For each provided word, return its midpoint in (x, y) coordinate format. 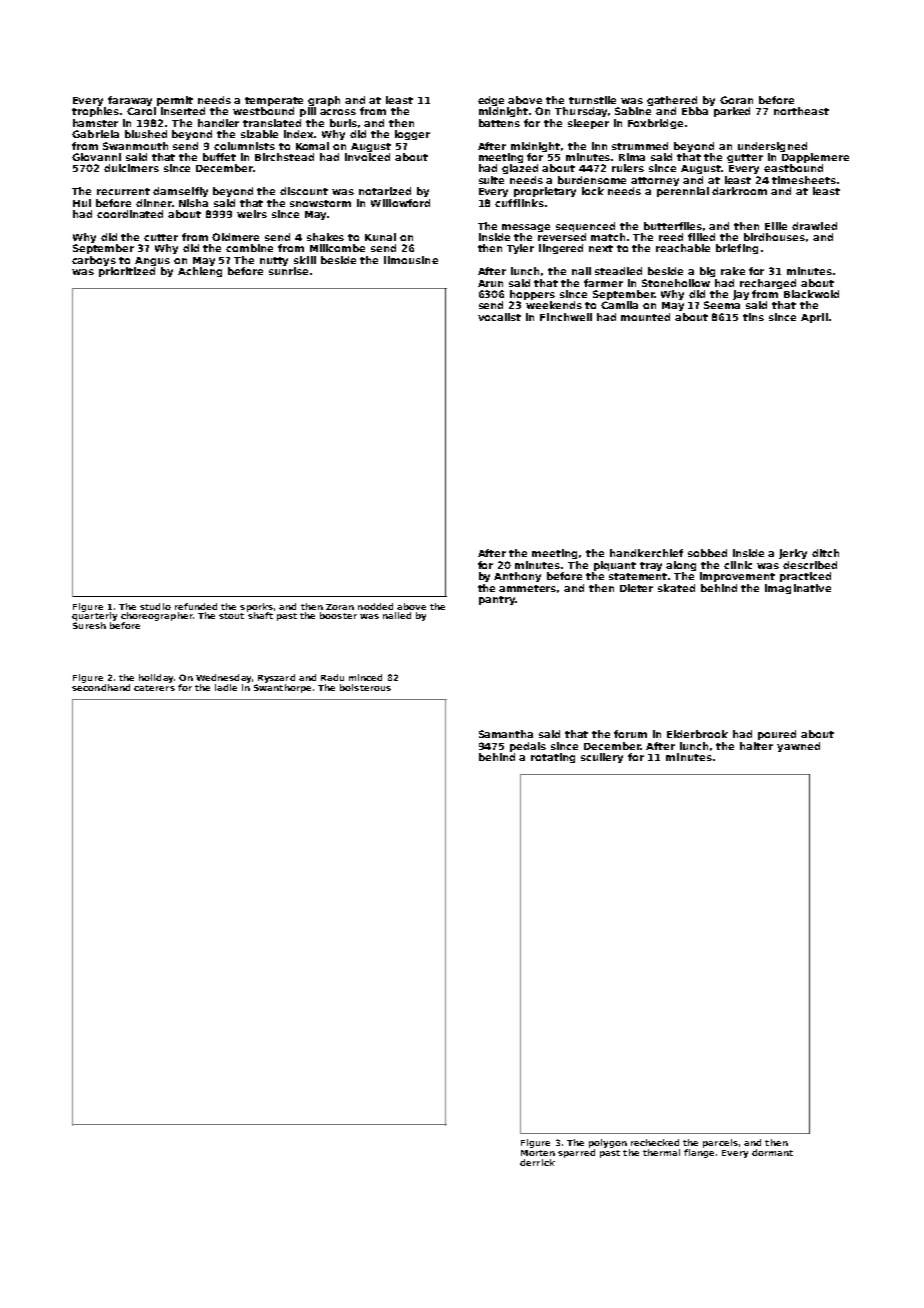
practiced (805, 577)
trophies (95, 112)
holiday (156, 678)
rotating (553, 758)
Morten (538, 1153)
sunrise (288, 271)
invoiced (367, 157)
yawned (798, 747)
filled (701, 237)
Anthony (517, 577)
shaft (260, 615)
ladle (226, 687)
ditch (825, 553)
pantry (497, 600)
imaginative (798, 589)
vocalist (499, 317)
